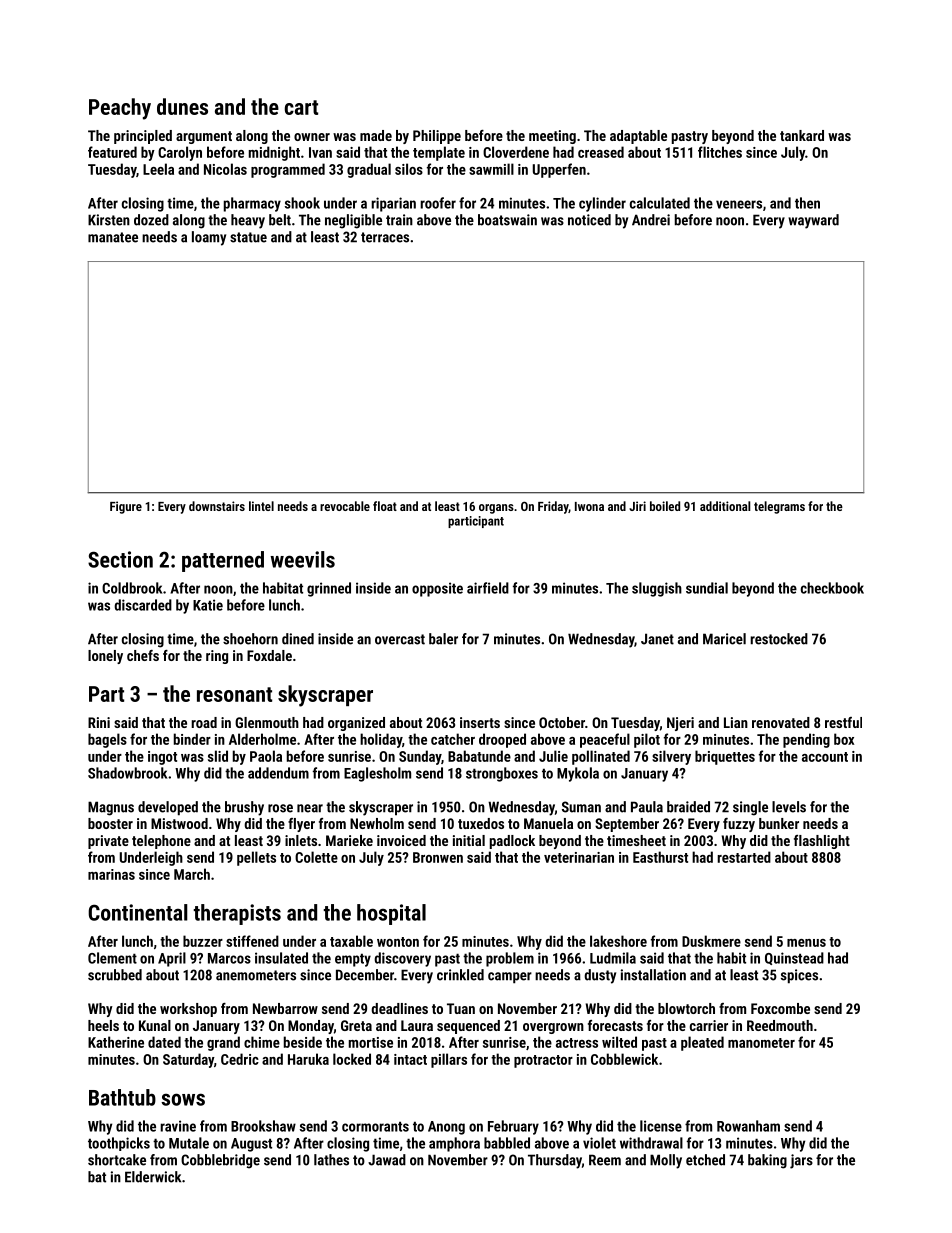 The height and width of the page is (1233, 952). What do you see at coordinates (250, 639) in the page?
I see `shoehorn` at bounding box center [250, 639].
